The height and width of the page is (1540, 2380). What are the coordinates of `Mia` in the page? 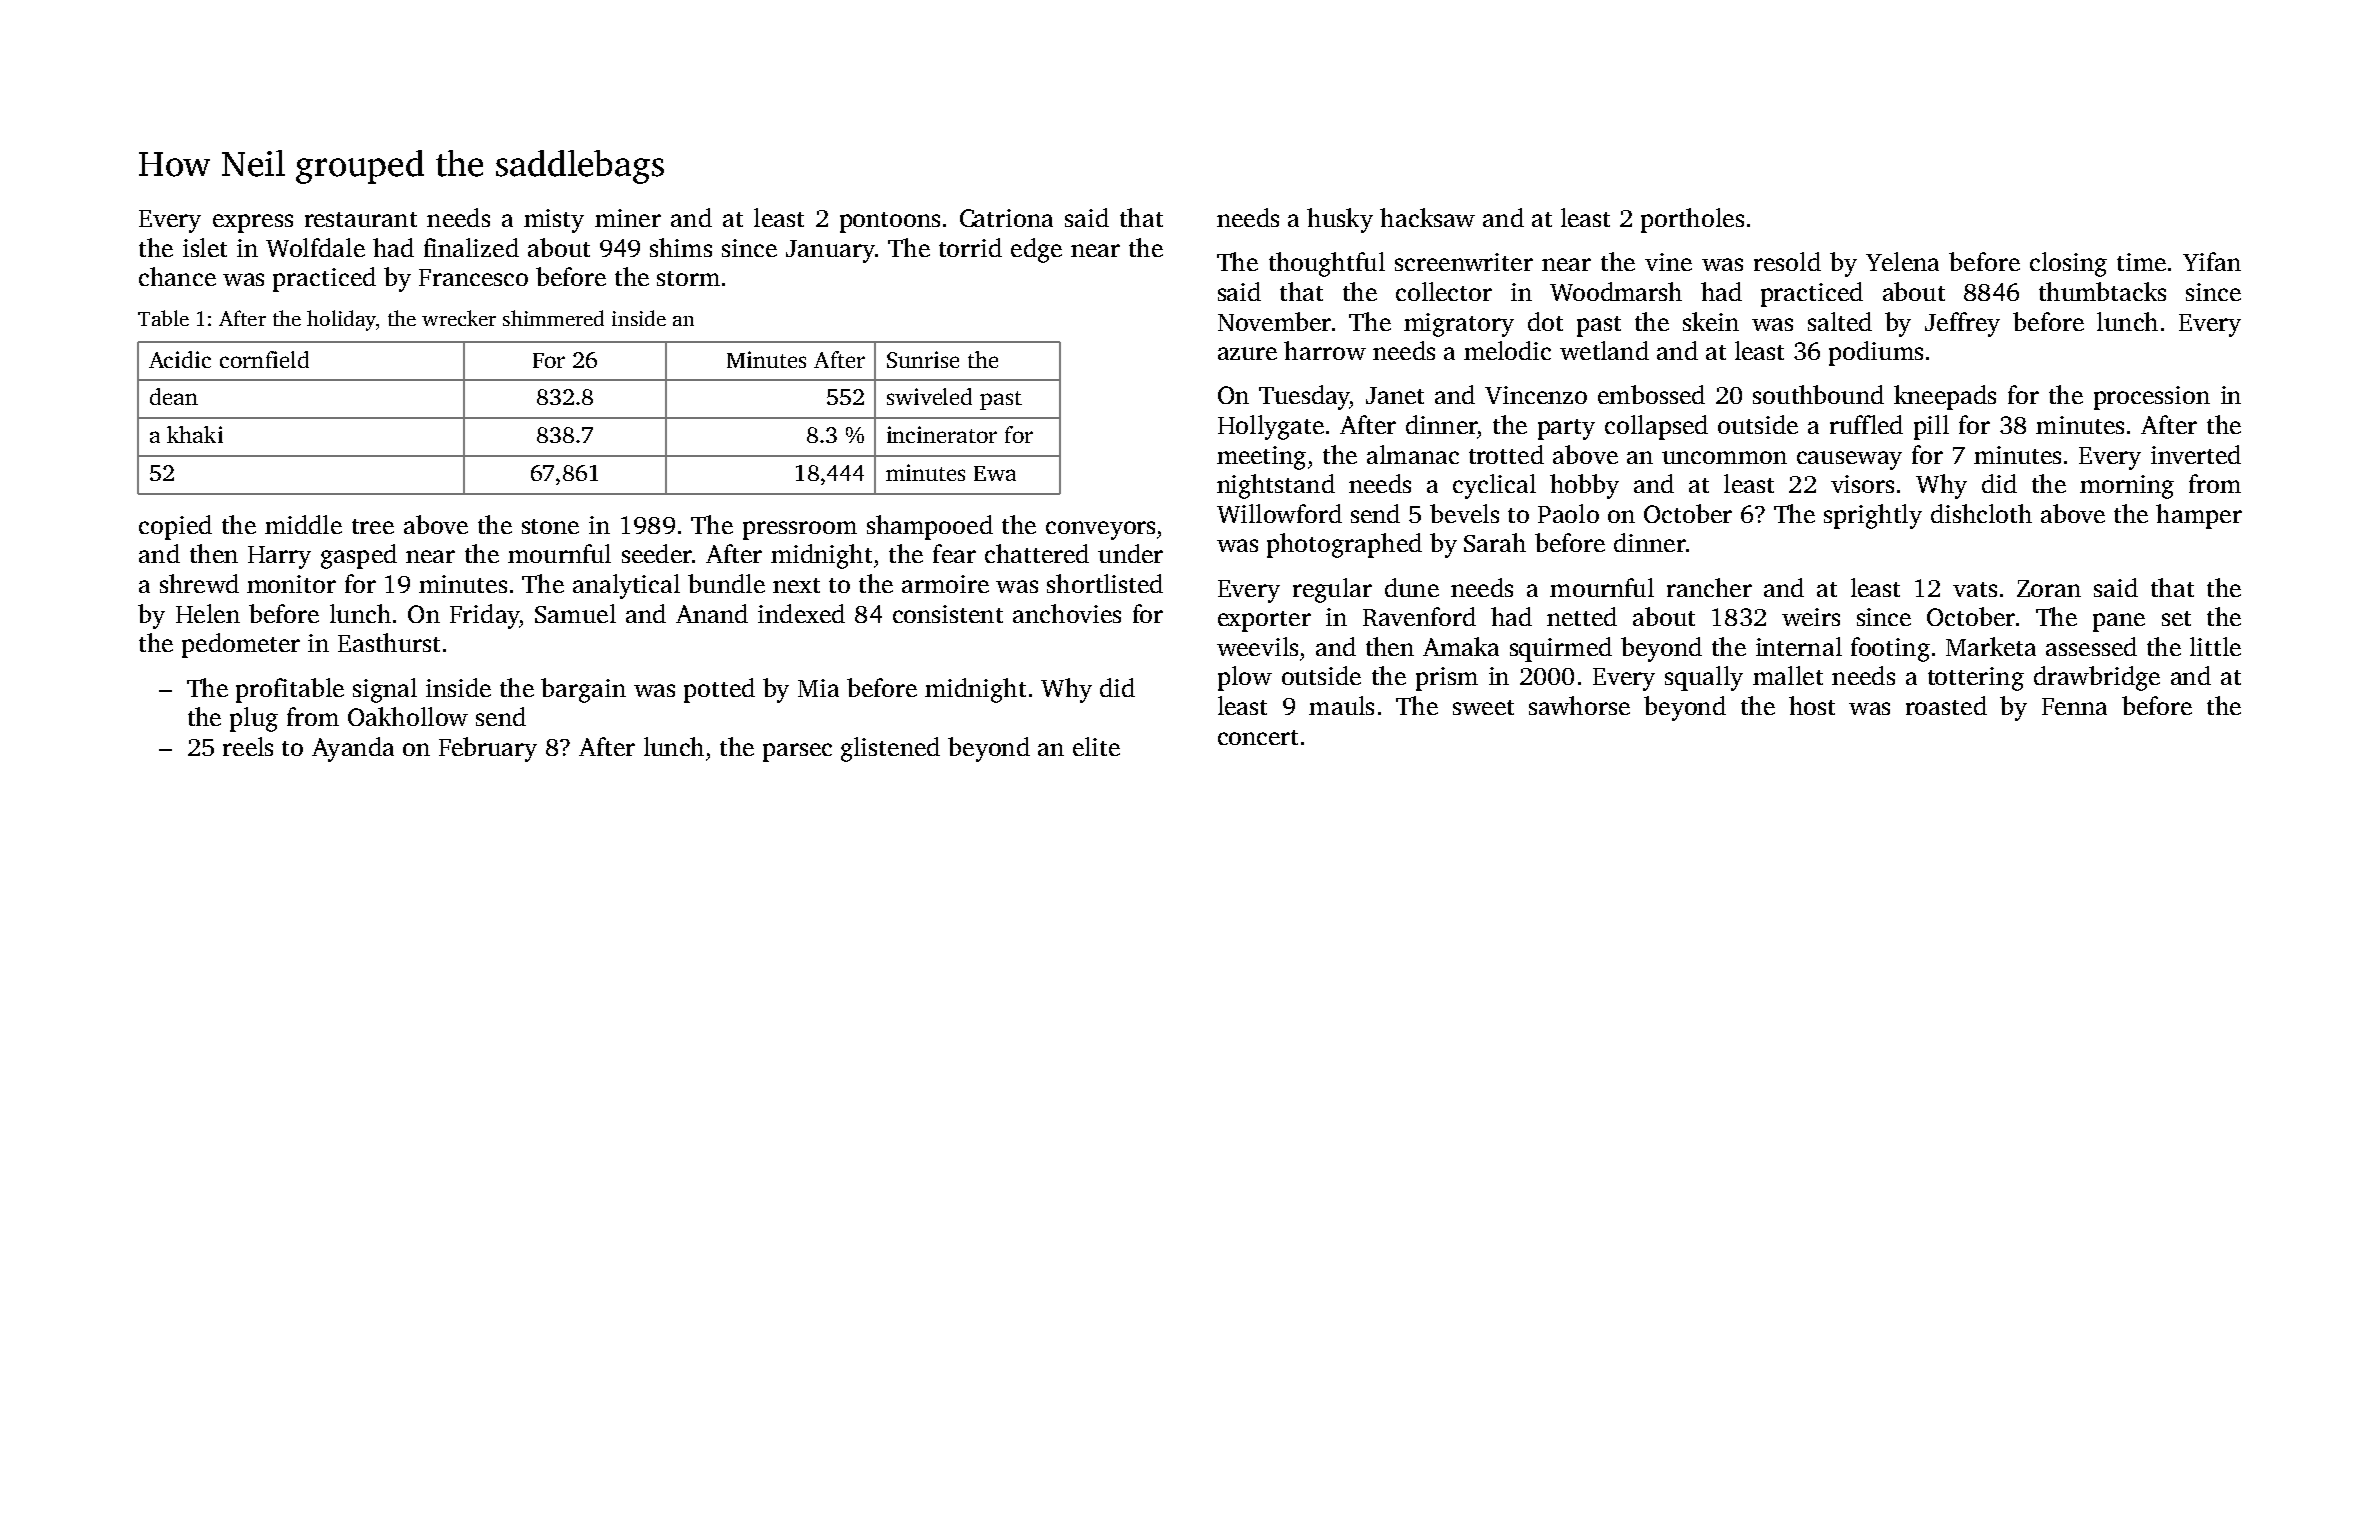 It's located at (818, 688).
